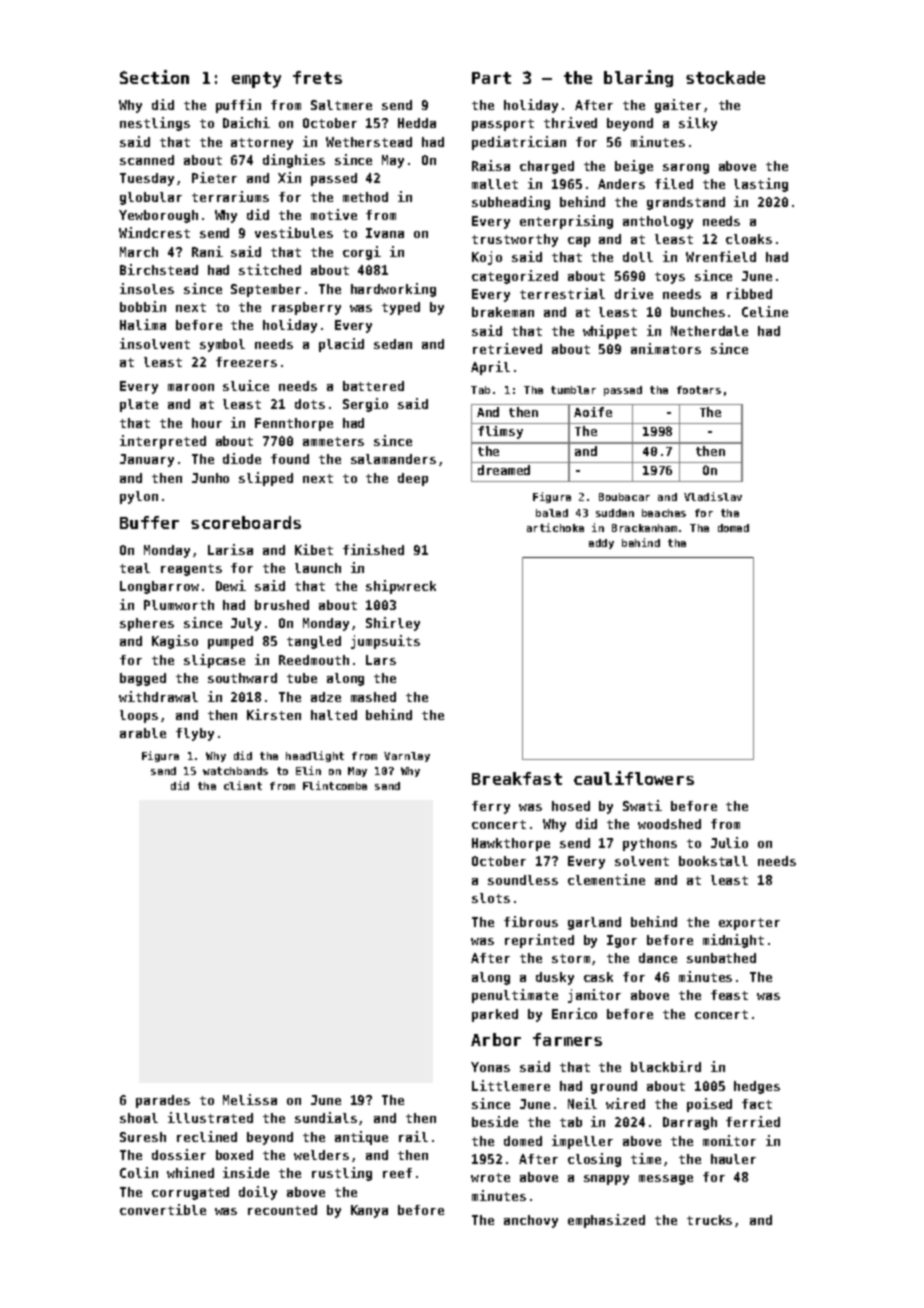  What do you see at coordinates (214, 661) in the screenshot?
I see `slipcase` at bounding box center [214, 661].
